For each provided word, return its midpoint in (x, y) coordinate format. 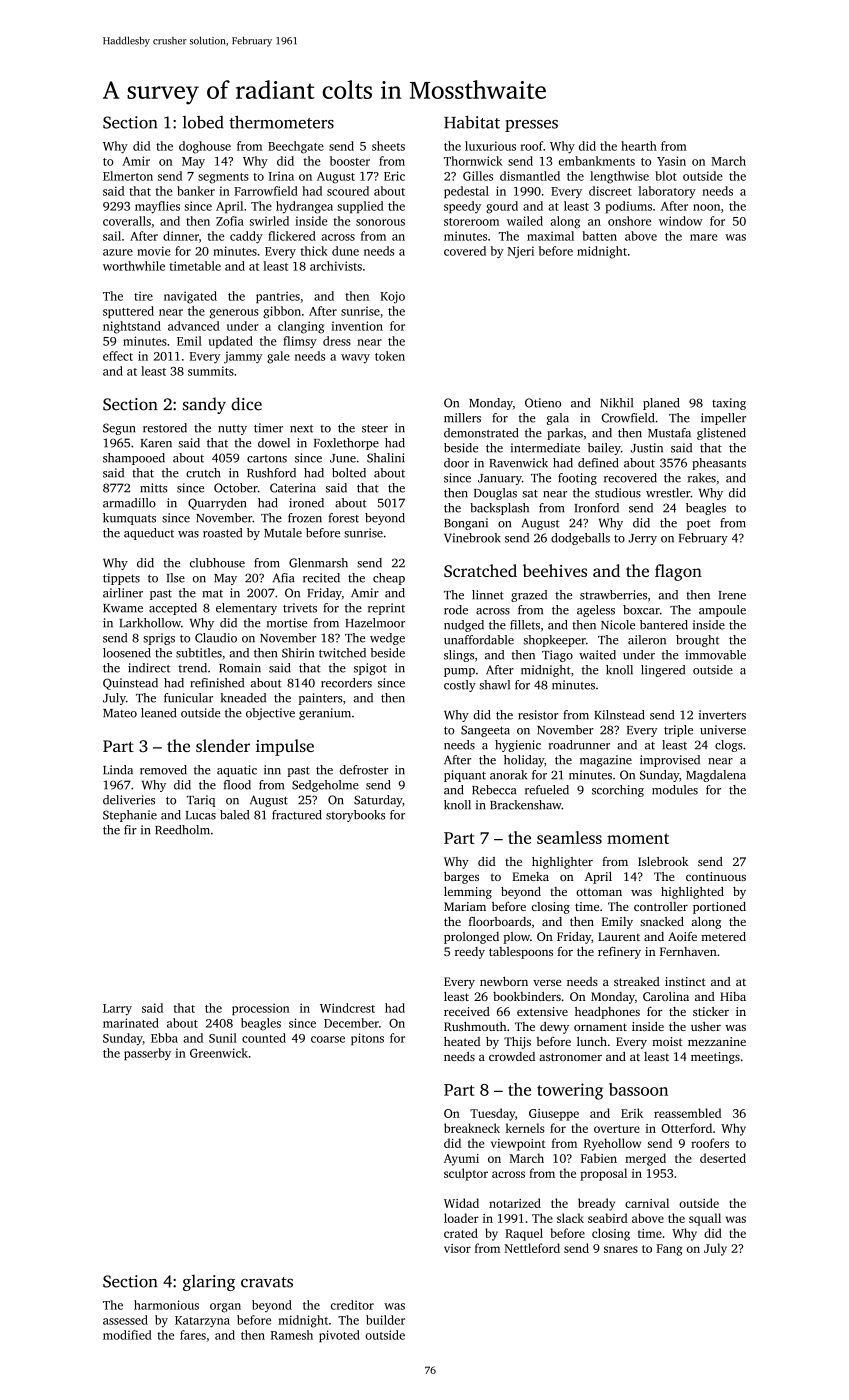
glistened (721, 434)
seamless (569, 837)
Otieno (543, 403)
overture (617, 1129)
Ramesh (292, 1335)
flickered (292, 236)
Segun (119, 429)
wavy (355, 359)
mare (704, 237)
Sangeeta (485, 731)
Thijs (517, 1043)
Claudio (216, 638)
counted (264, 1038)
